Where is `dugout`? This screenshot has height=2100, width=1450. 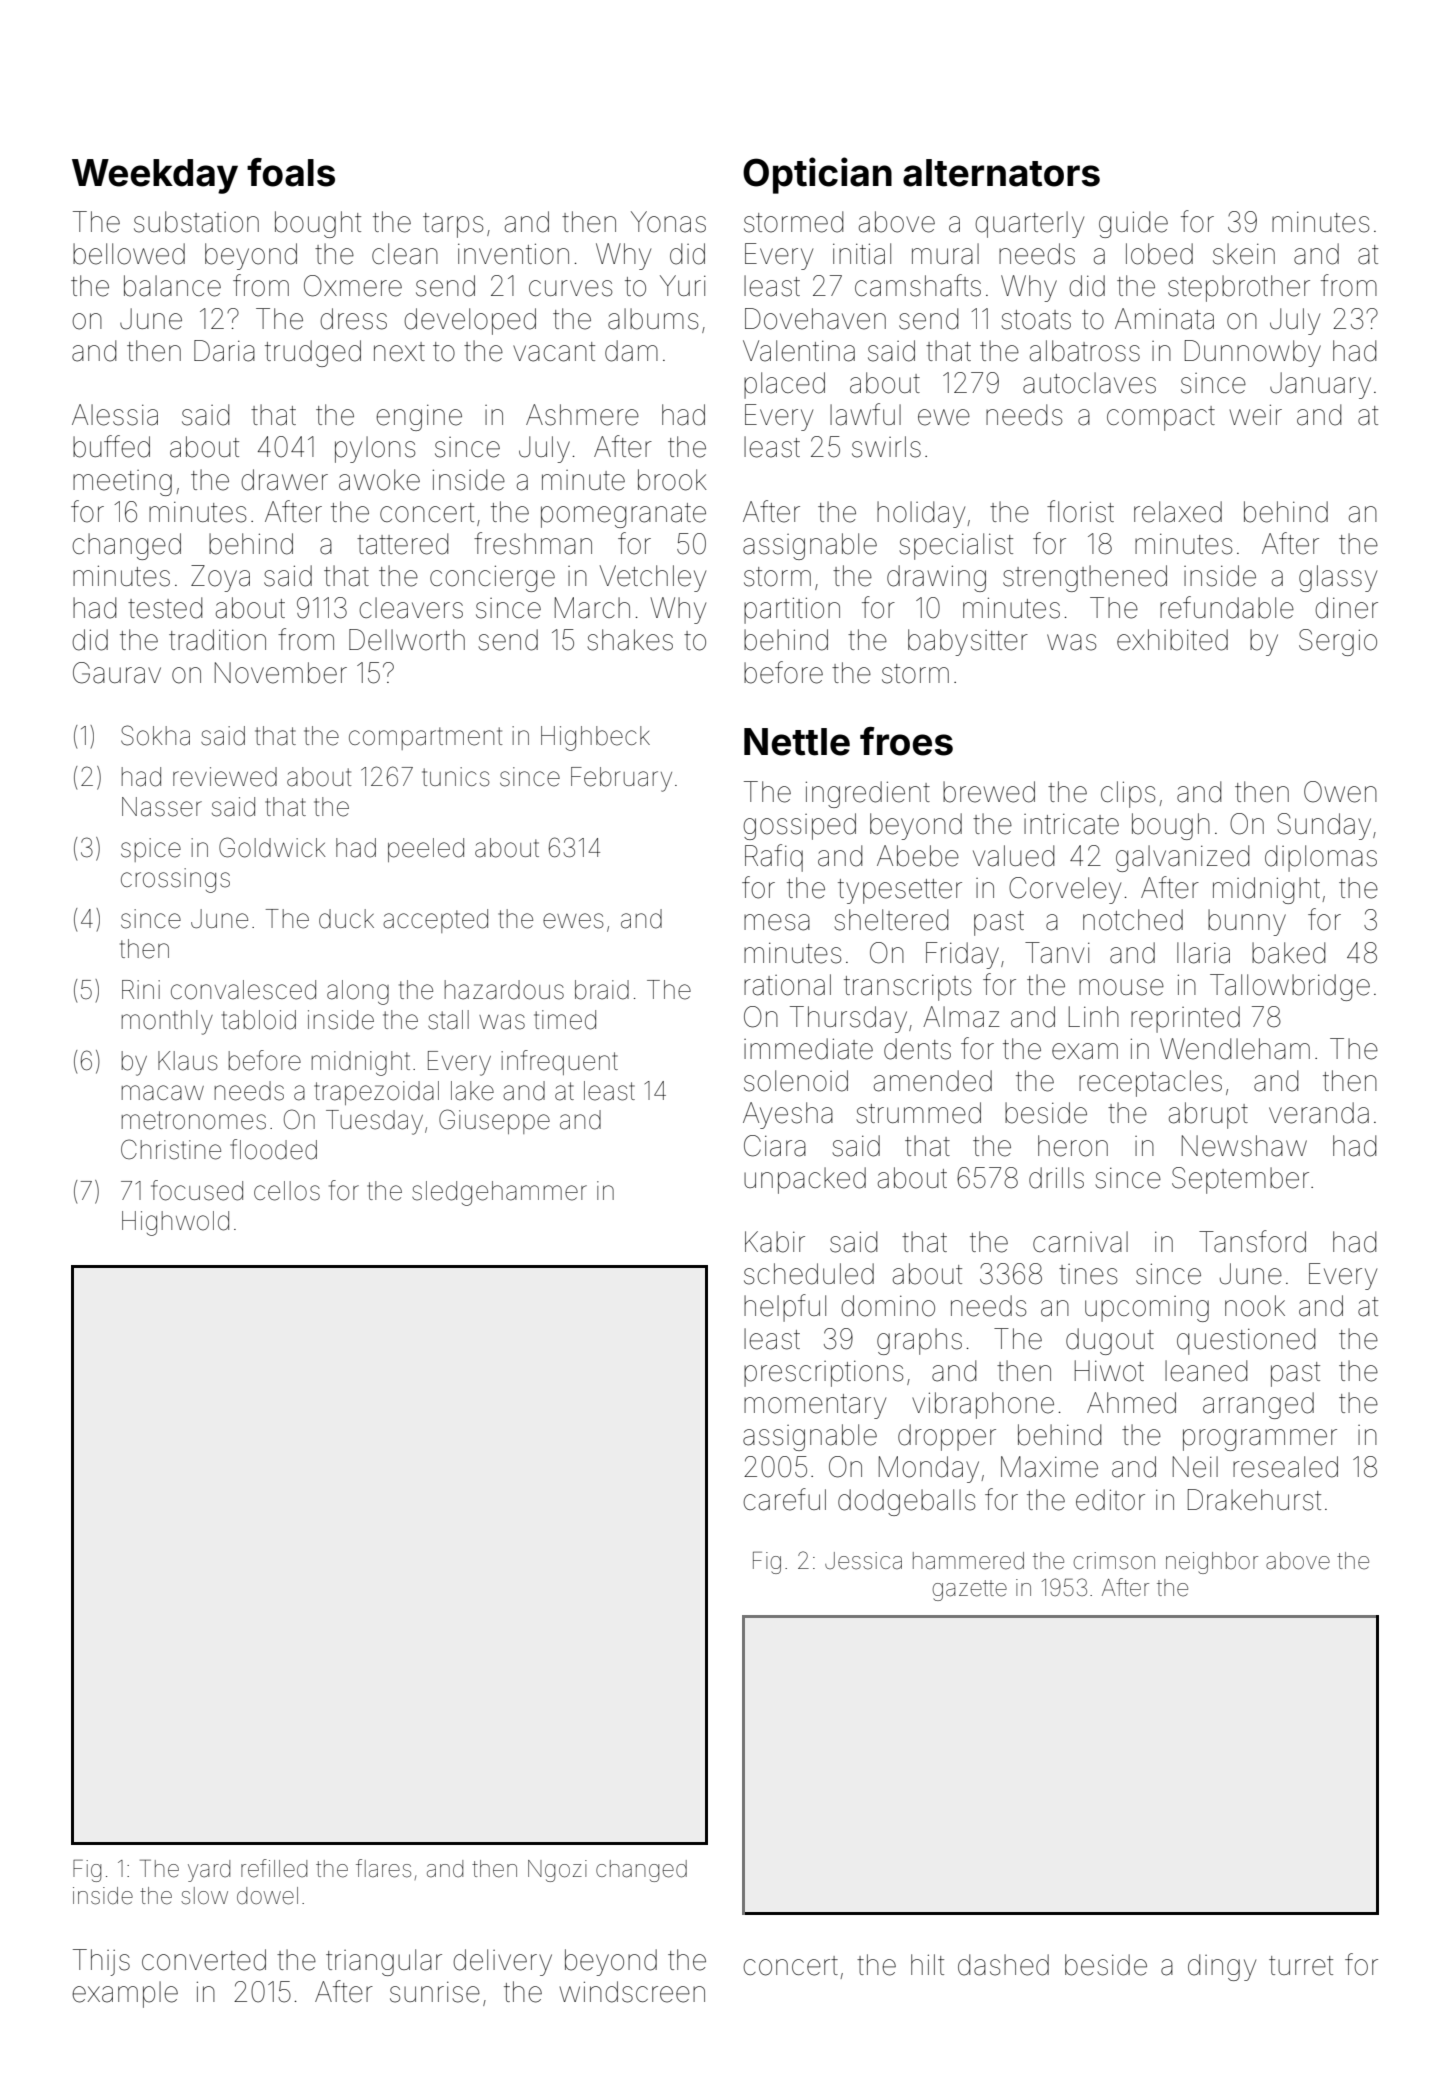
dugout is located at coordinates (1110, 1341).
